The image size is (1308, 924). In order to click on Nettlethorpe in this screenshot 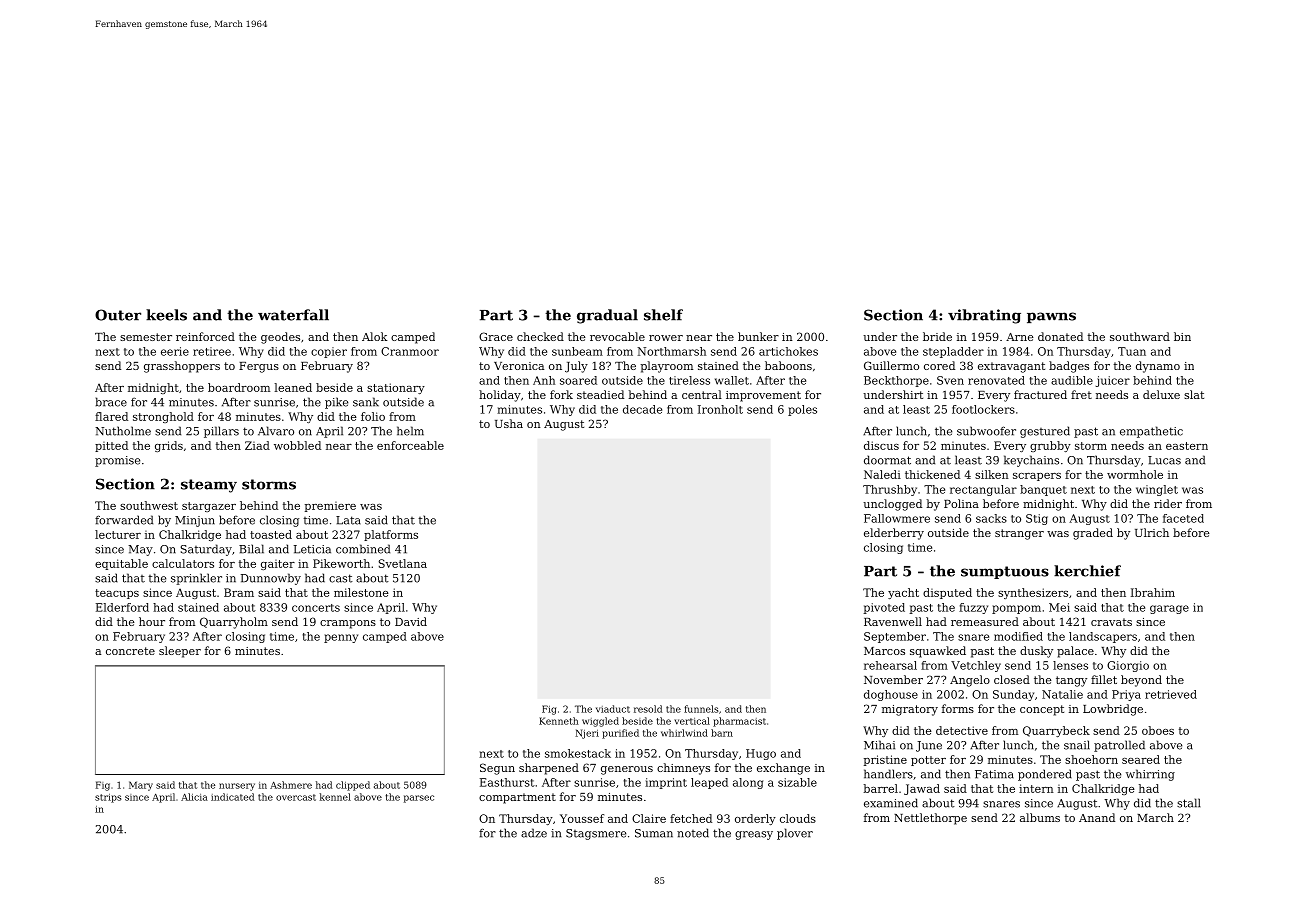, I will do `click(930, 819)`.
